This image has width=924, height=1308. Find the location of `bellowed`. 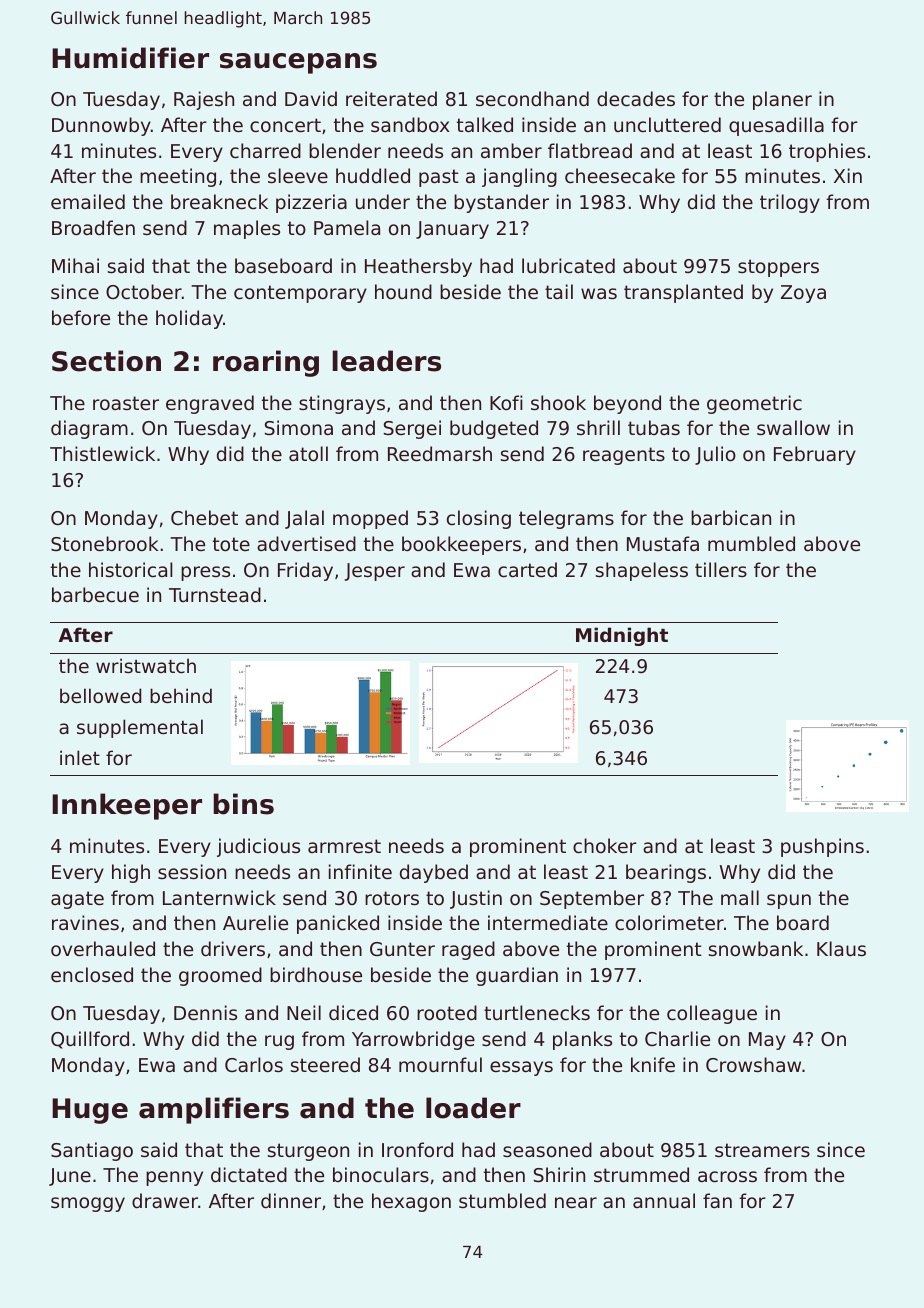

bellowed is located at coordinates (100, 695).
